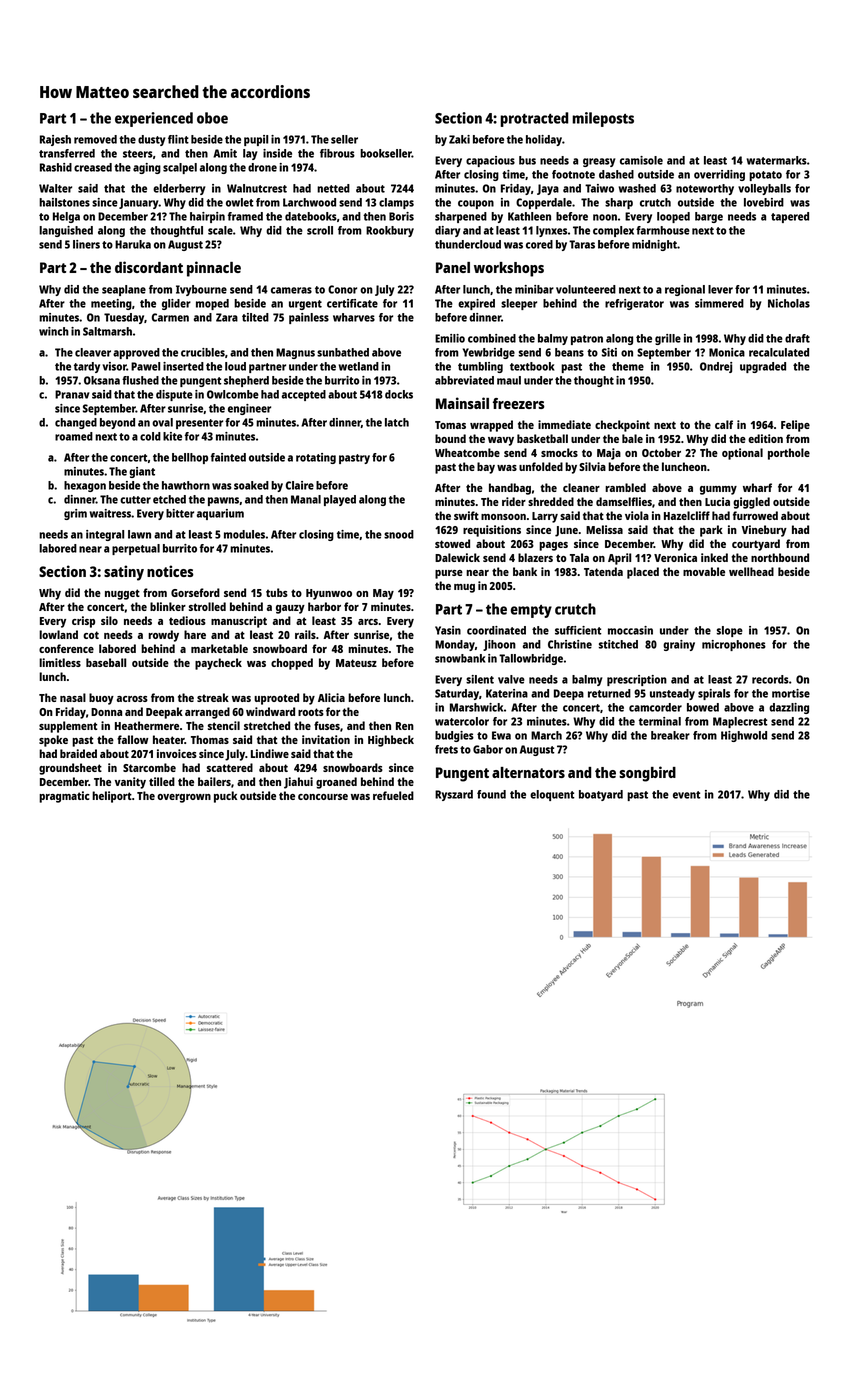  What do you see at coordinates (64, 797) in the document?
I see `pragmatic` at bounding box center [64, 797].
